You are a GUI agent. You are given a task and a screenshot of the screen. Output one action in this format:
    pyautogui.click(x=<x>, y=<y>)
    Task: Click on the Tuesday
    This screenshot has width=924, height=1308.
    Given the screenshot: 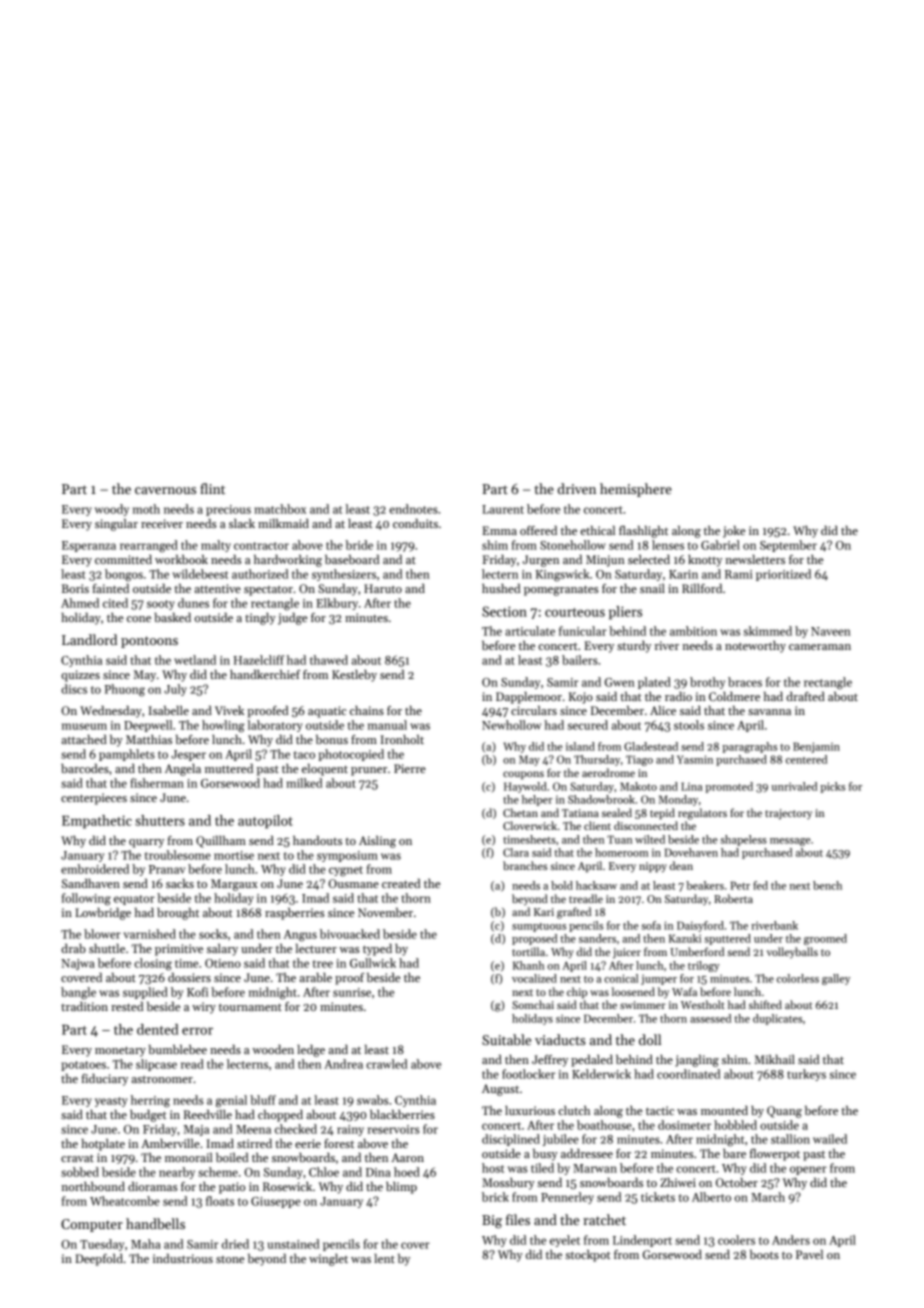 What is the action you would take?
    pyautogui.click(x=102, y=1245)
